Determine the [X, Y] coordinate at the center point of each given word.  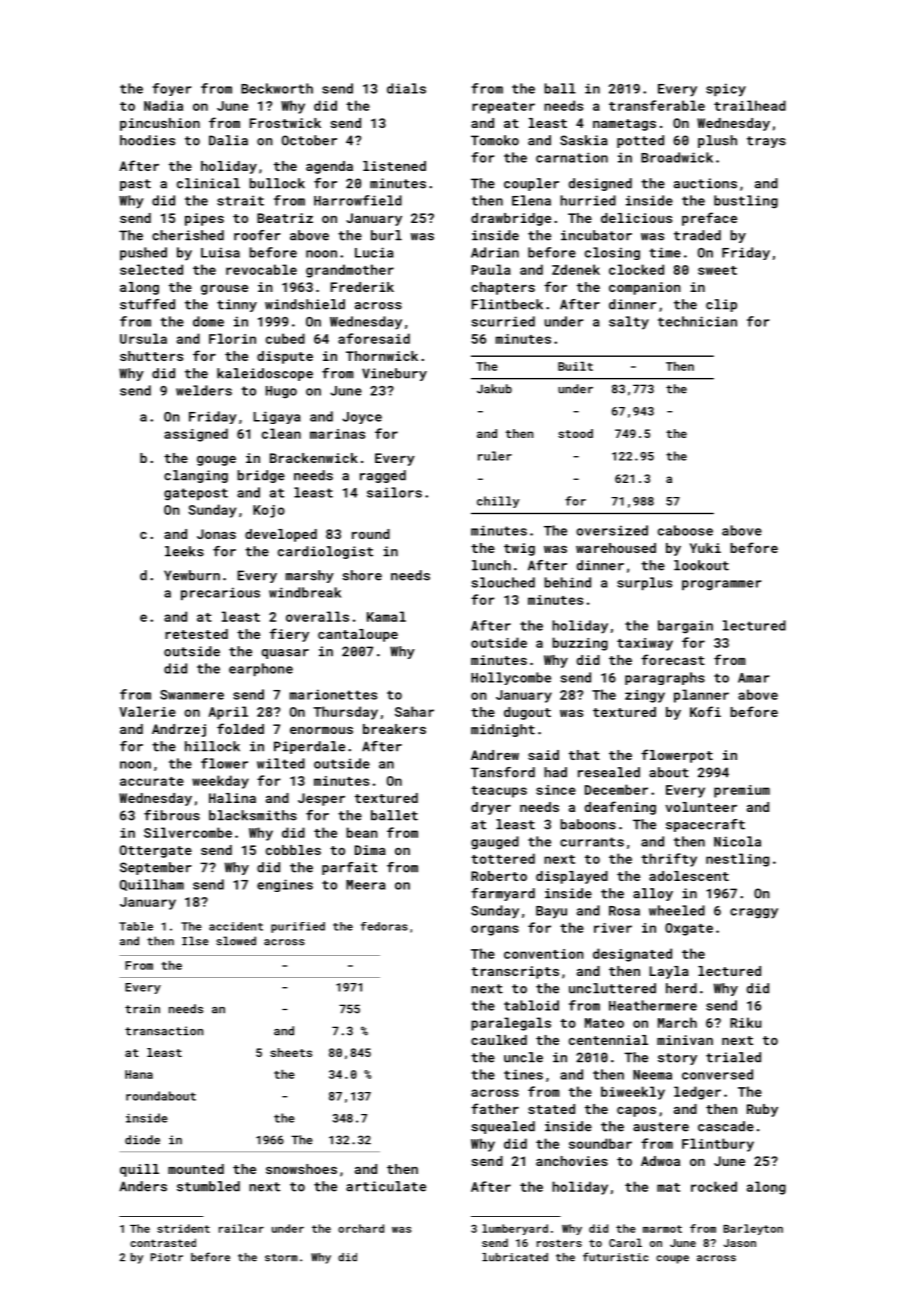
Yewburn [192, 575]
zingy [645, 696]
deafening [620, 808]
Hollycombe [511, 678]
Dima [370, 850]
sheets [291, 1052]
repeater [503, 108]
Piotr [167, 1257]
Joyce [362, 418]
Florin [232, 338]
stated [551, 1109]
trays [766, 142]
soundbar [600, 1143]
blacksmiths [253, 815]
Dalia [228, 140]
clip [721, 305]
